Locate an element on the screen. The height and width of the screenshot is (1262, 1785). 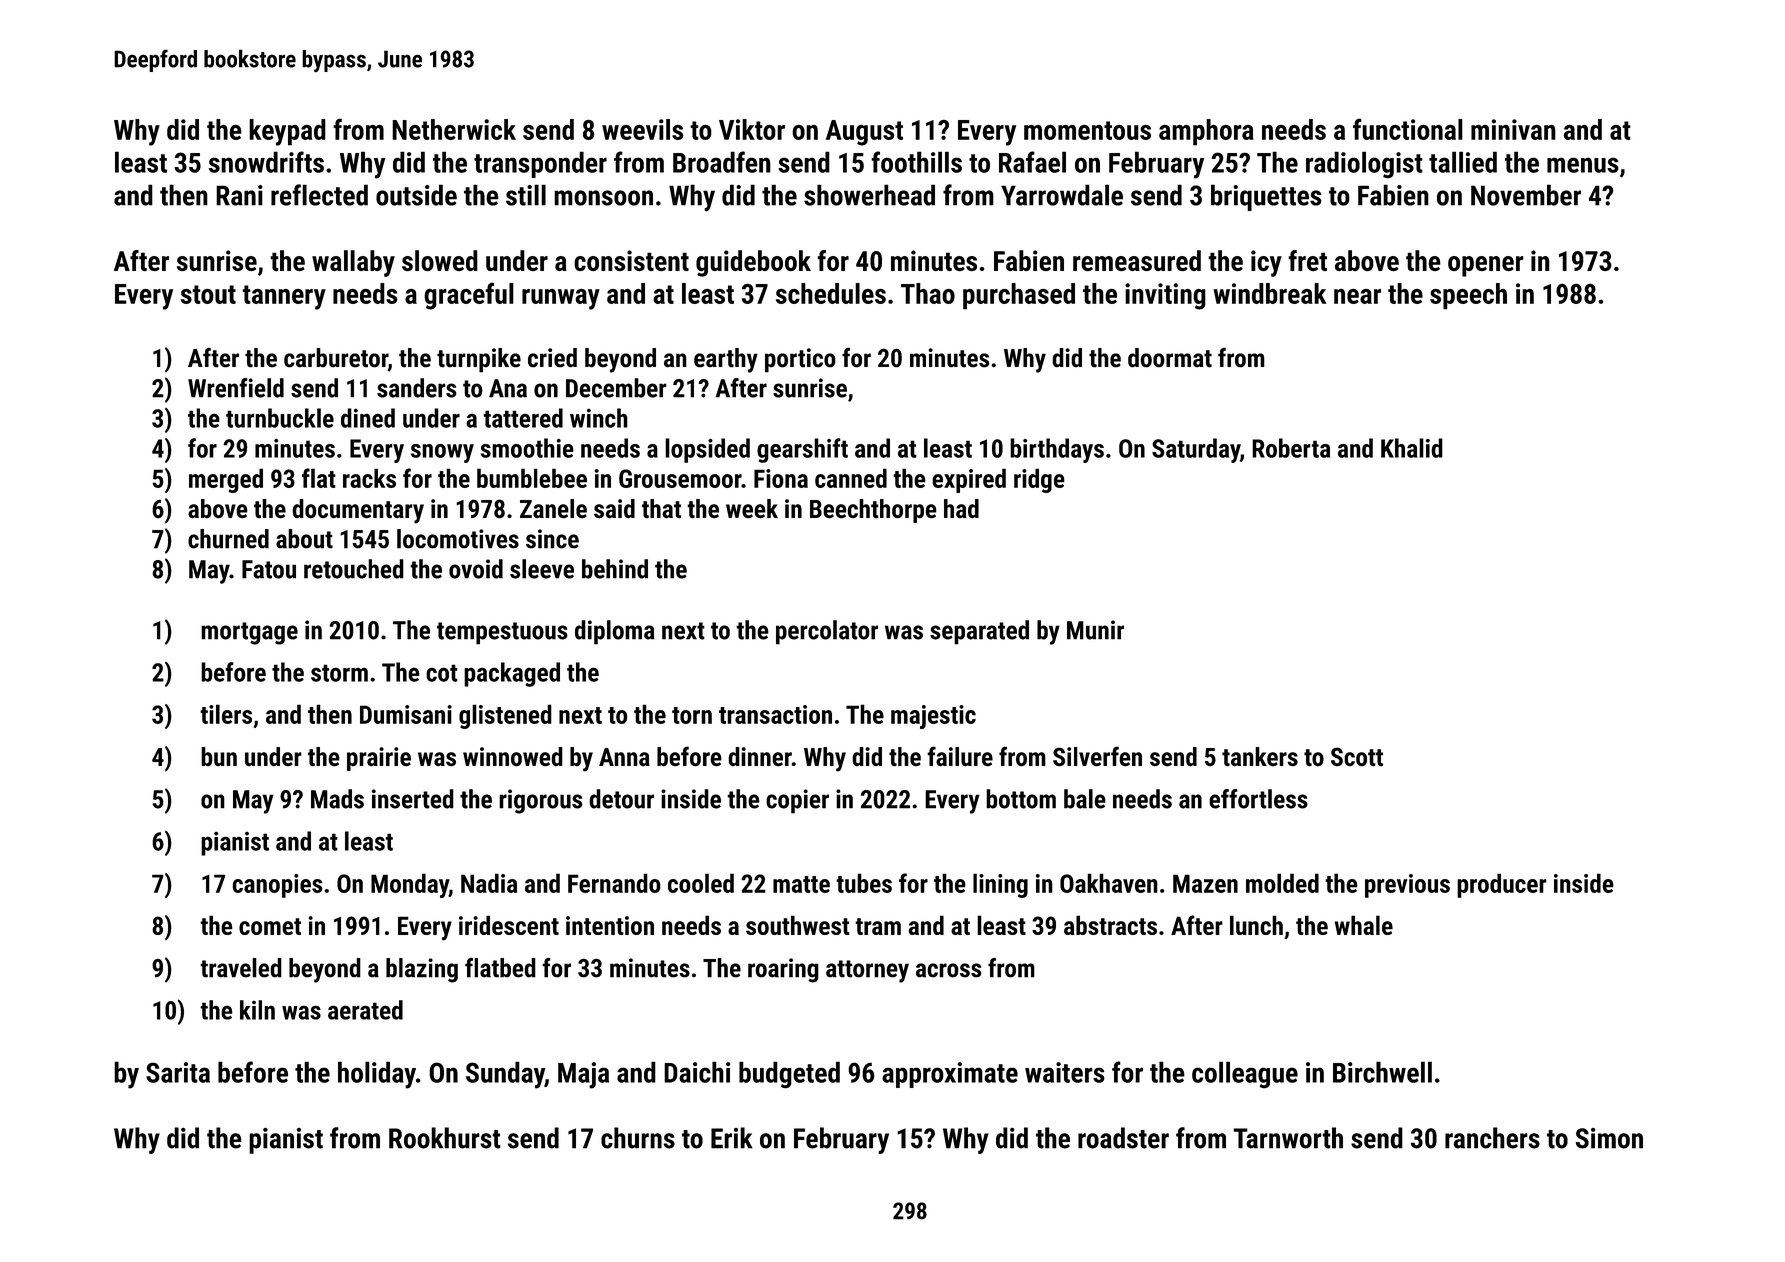
snowdrifts is located at coordinates (266, 162).
